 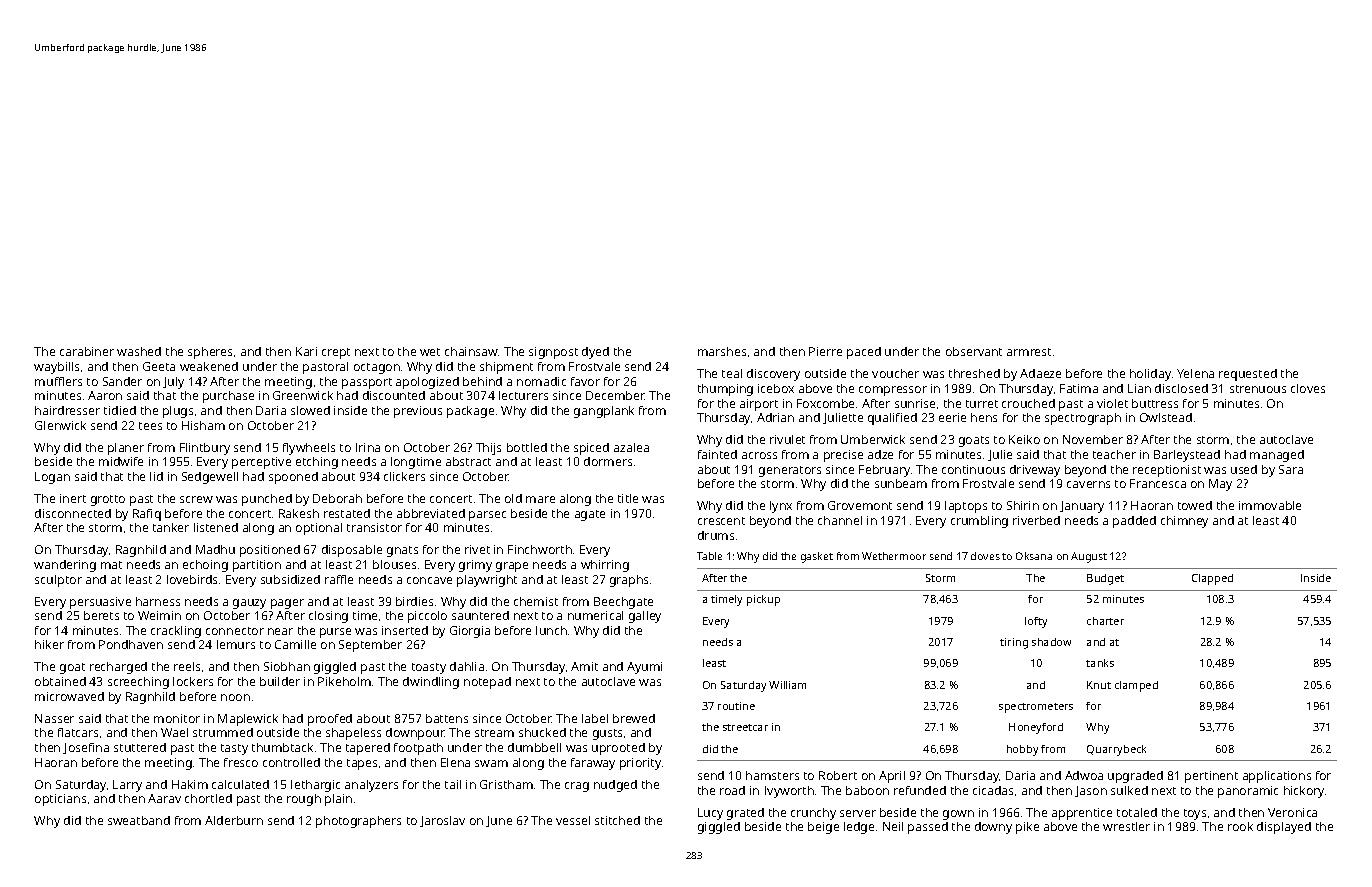 What do you see at coordinates (721, 521) in the screenshot?
I see `crescent` at bounding box center [721, 521].
